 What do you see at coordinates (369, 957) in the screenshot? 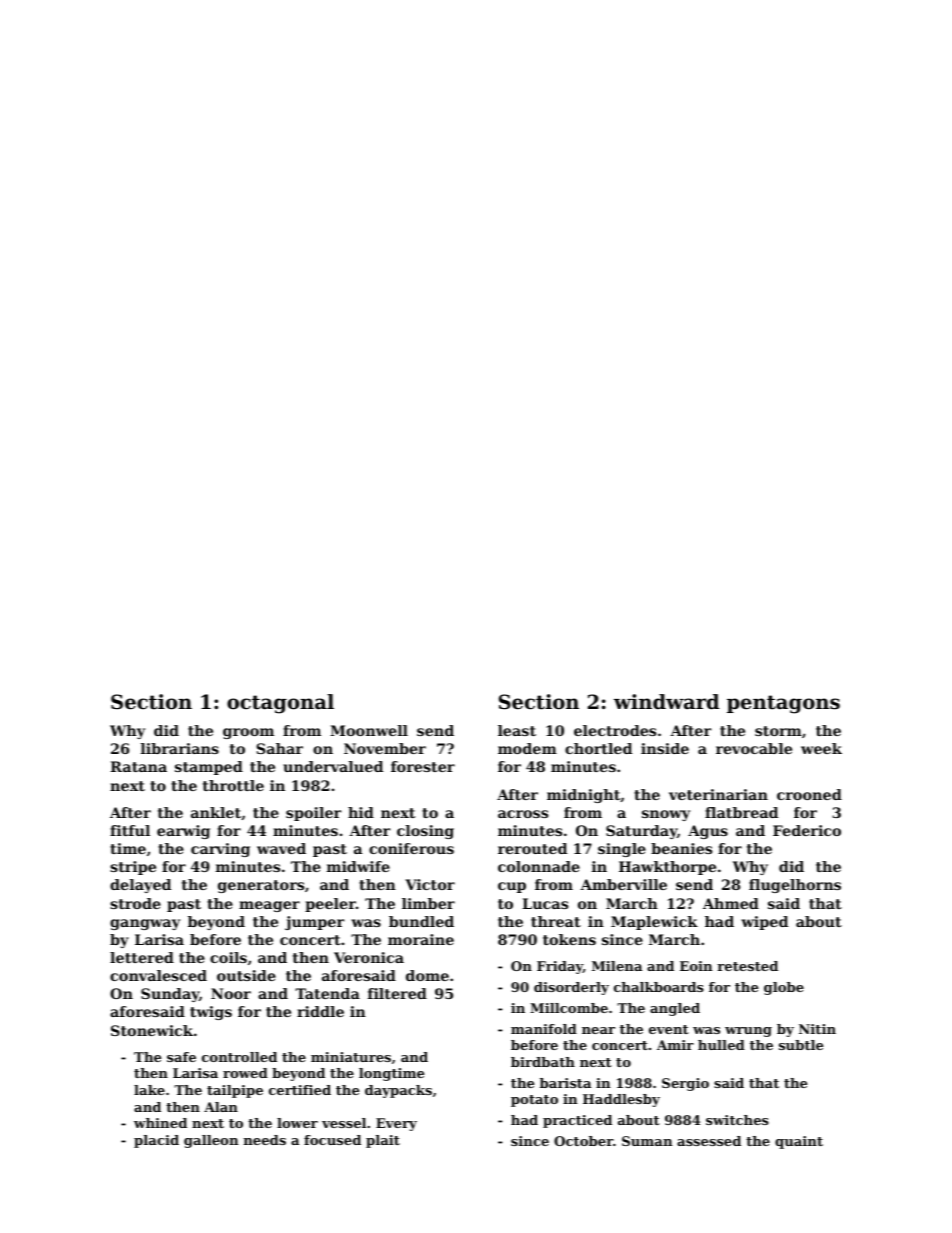
I see `Veronica` at bounding box center [369, 957].
